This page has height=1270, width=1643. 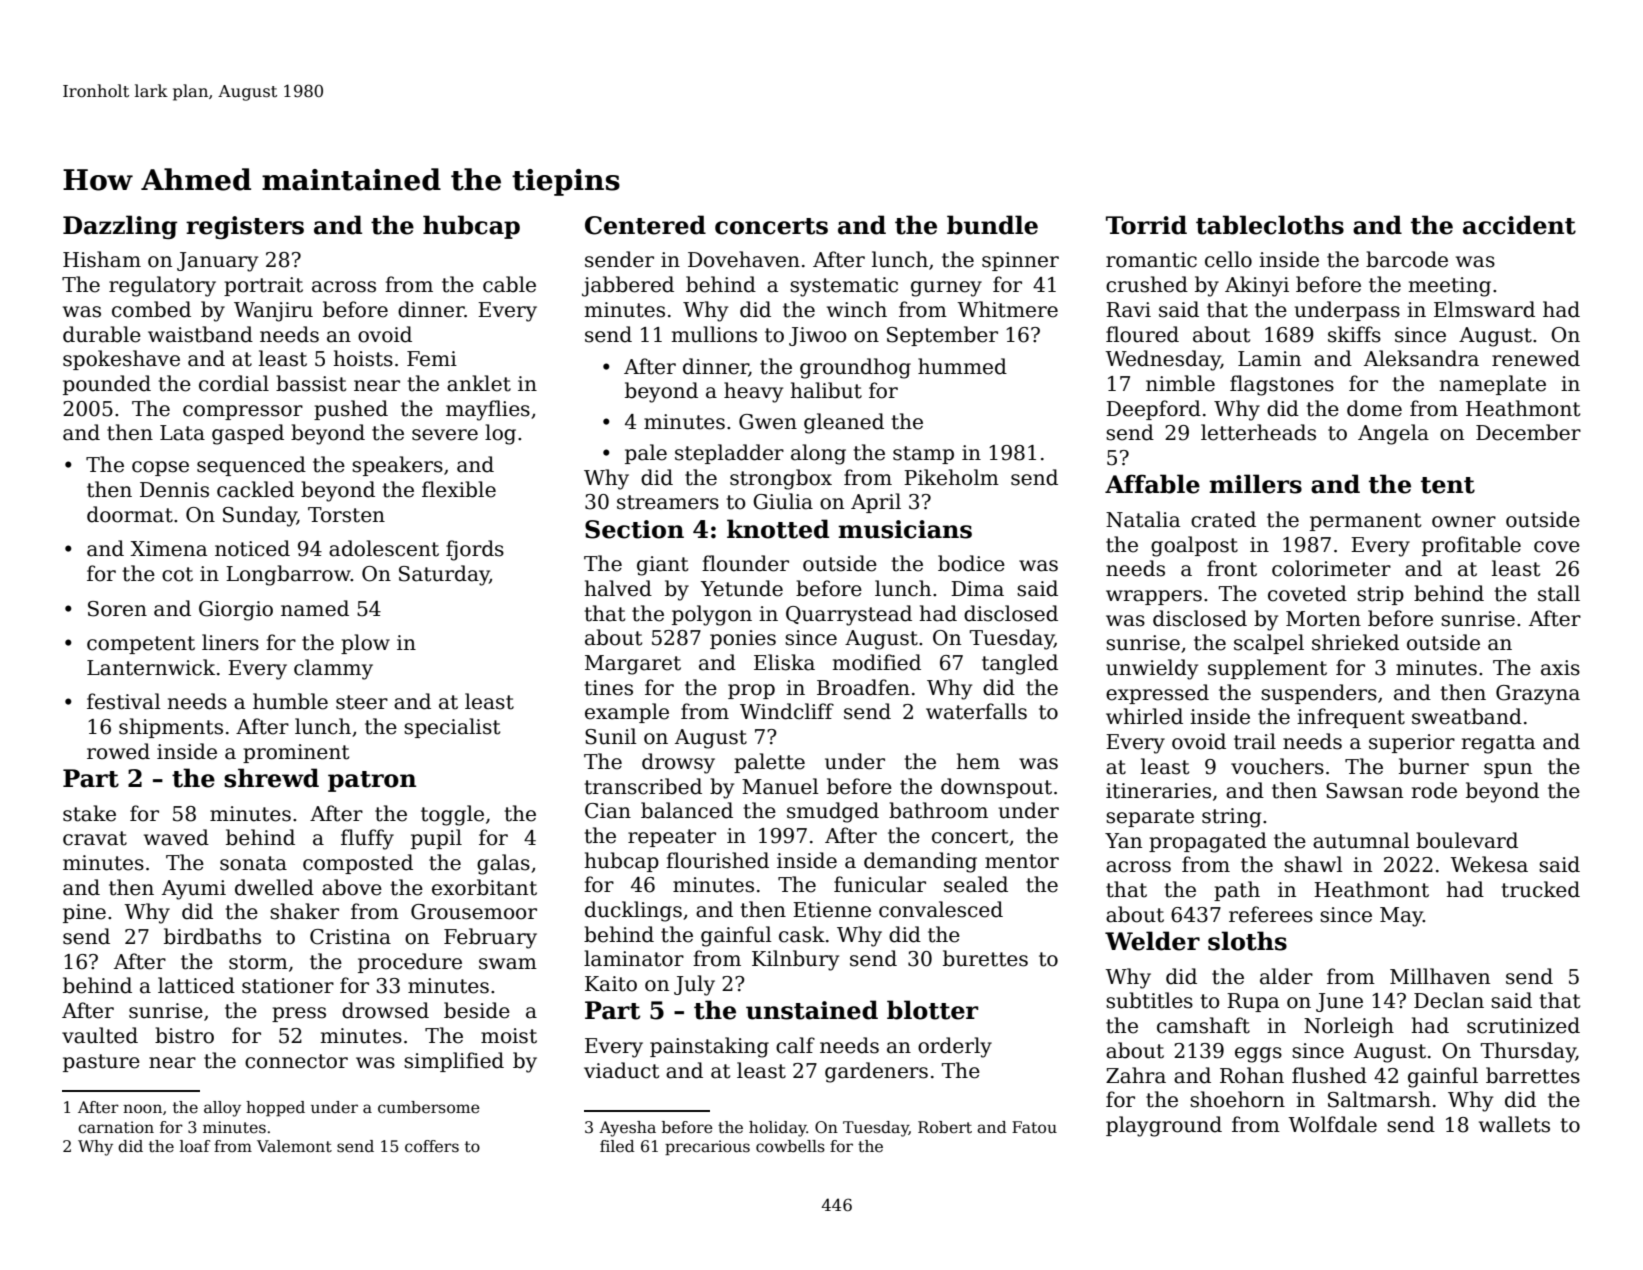 I want to click on accident, so click(x=1519, y=225).
